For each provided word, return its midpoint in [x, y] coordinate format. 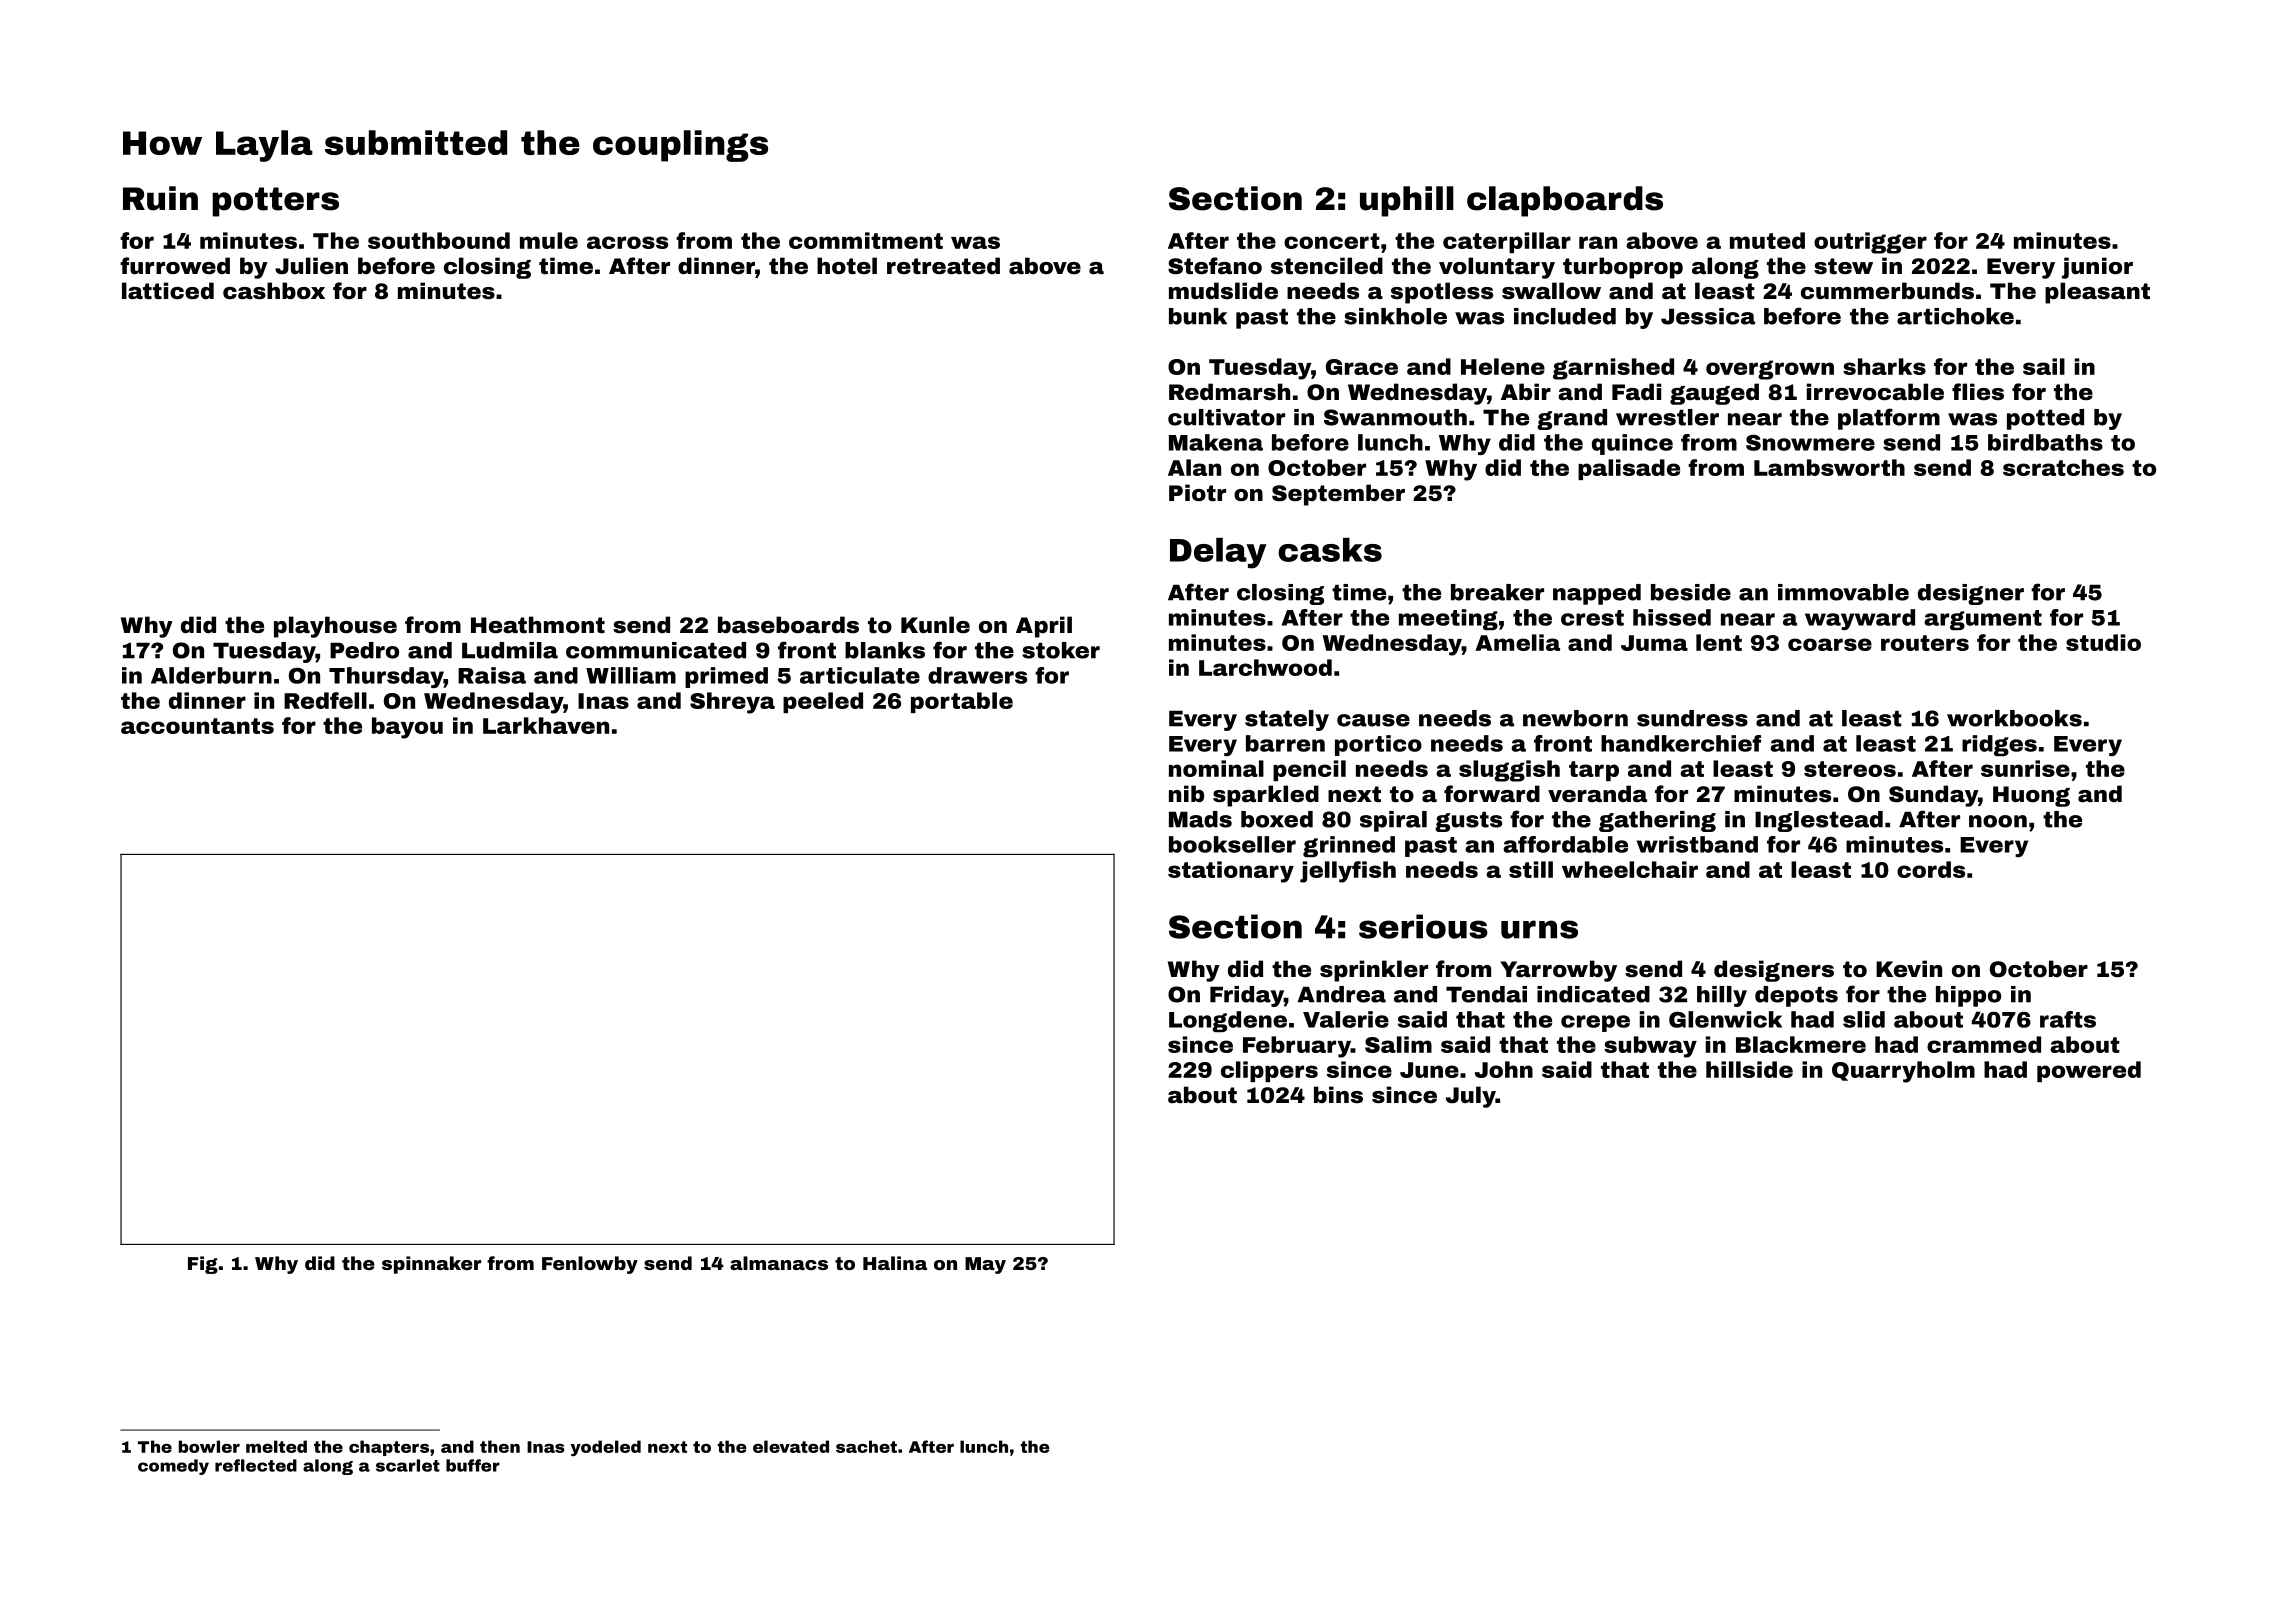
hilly [1722, 996]
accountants [197, 726]
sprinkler [1374, 971]
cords [1931, 869]
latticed [168, 291]
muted [1767, 240]
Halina [895, 1263]
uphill [1407, 201]
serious [1423, 926]
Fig [203, 1265]
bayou [407, 728]
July [1471, 1097]
